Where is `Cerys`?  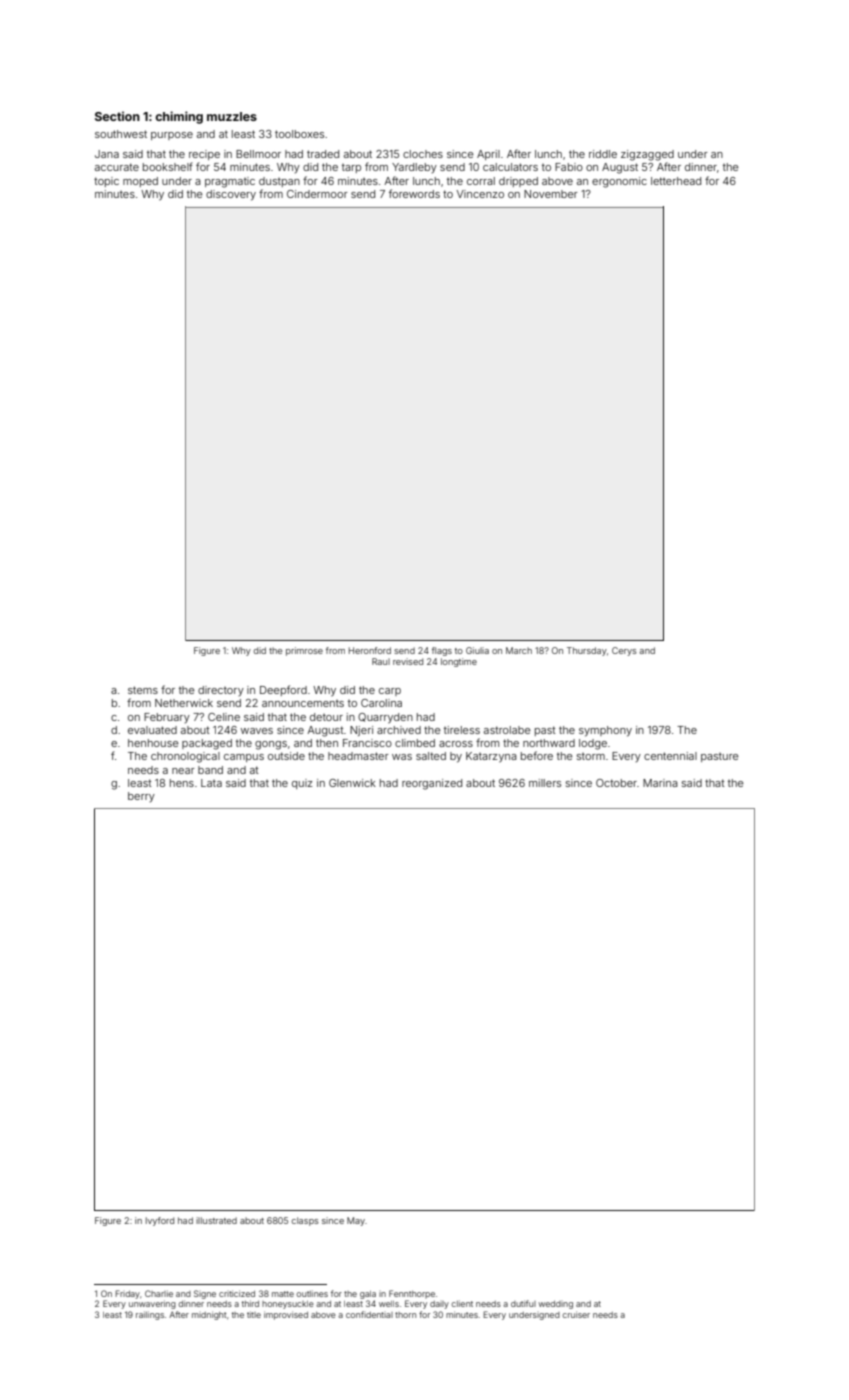 Cerys is located at coordinates (624, 651).
